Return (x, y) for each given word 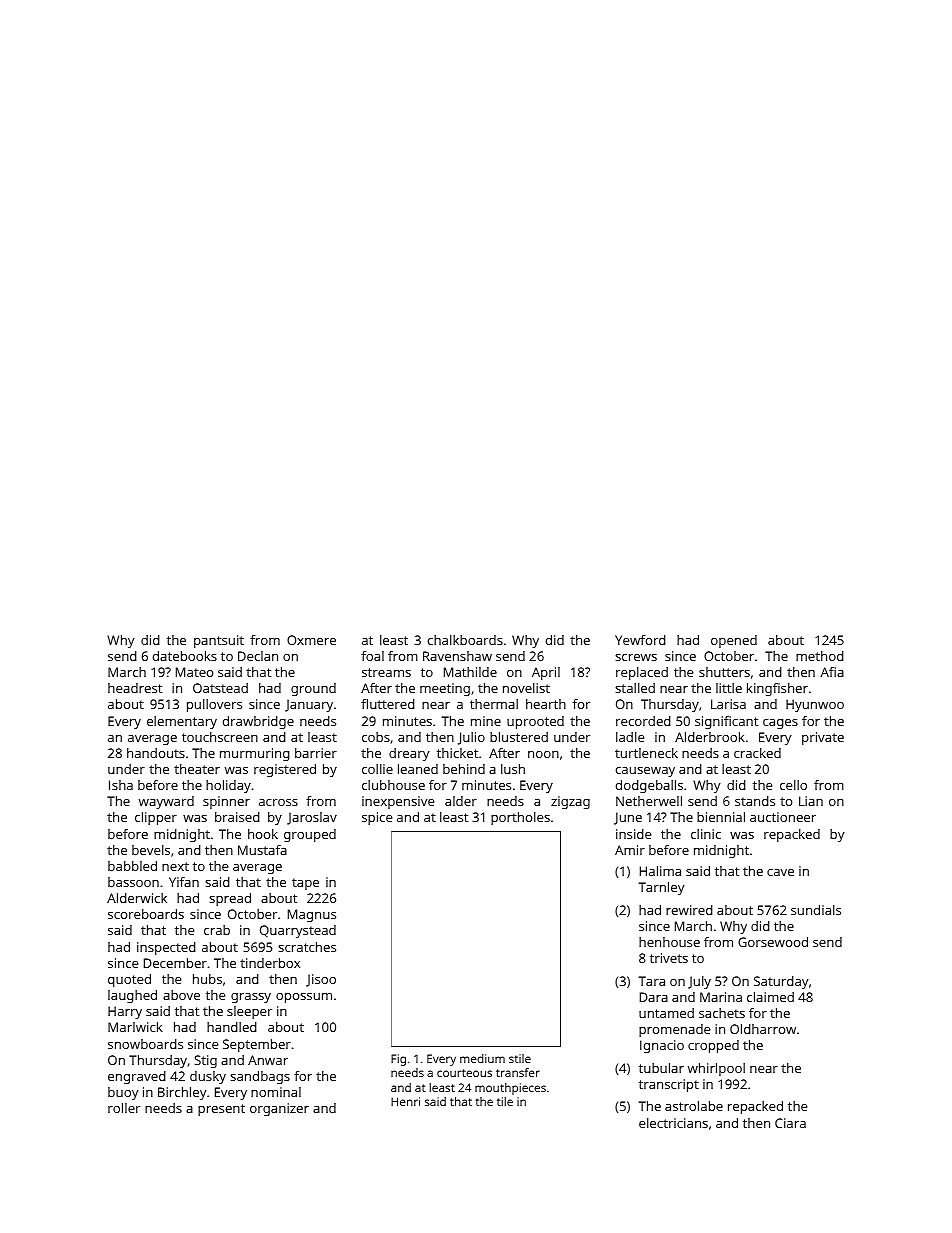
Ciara (790, 1123)
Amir (630, 850)
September (257, 1045)
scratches (307, 947)
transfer (518, 1072)
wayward (166, 802)
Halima (660, 871)
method (820, 656)
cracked (757, 753)
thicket (457, 753)
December (175, 963)
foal (372, 656)
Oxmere (311, 640)
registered (285, 770)
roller (124, 1108)
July (699, 982)
